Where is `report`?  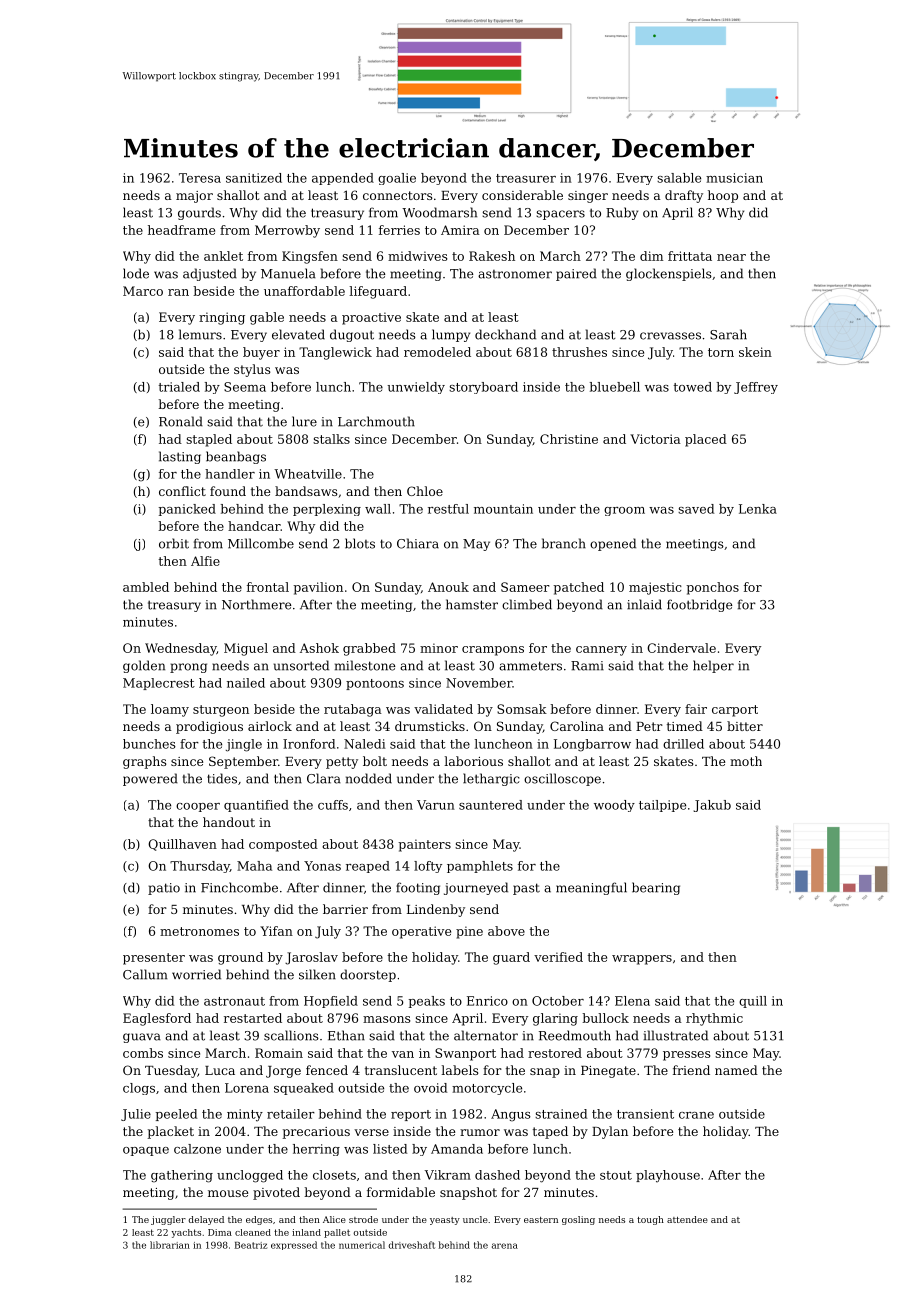
report is located at coordinates (411, 1115).
